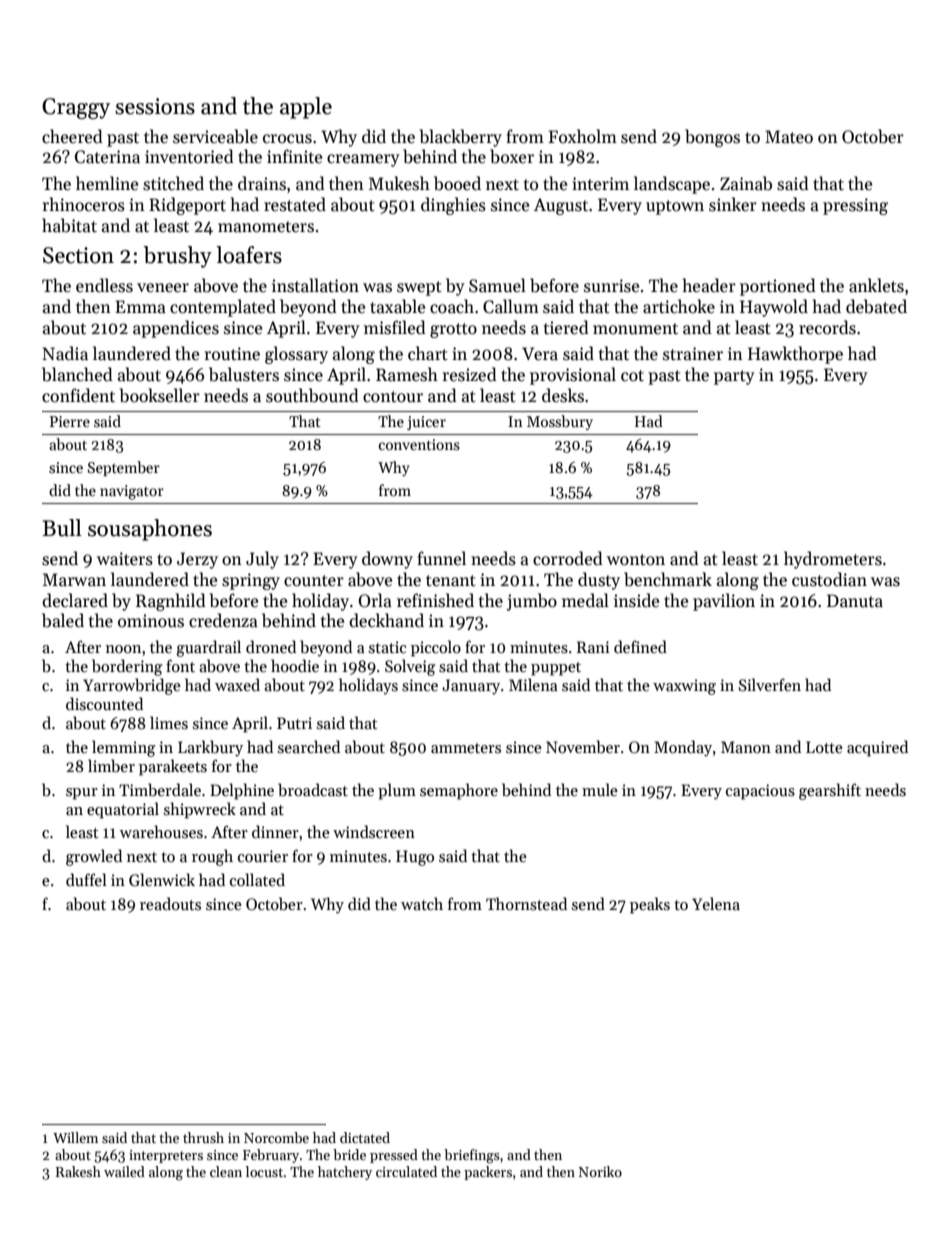  I want to click on wailed, so click(124, 1171).
